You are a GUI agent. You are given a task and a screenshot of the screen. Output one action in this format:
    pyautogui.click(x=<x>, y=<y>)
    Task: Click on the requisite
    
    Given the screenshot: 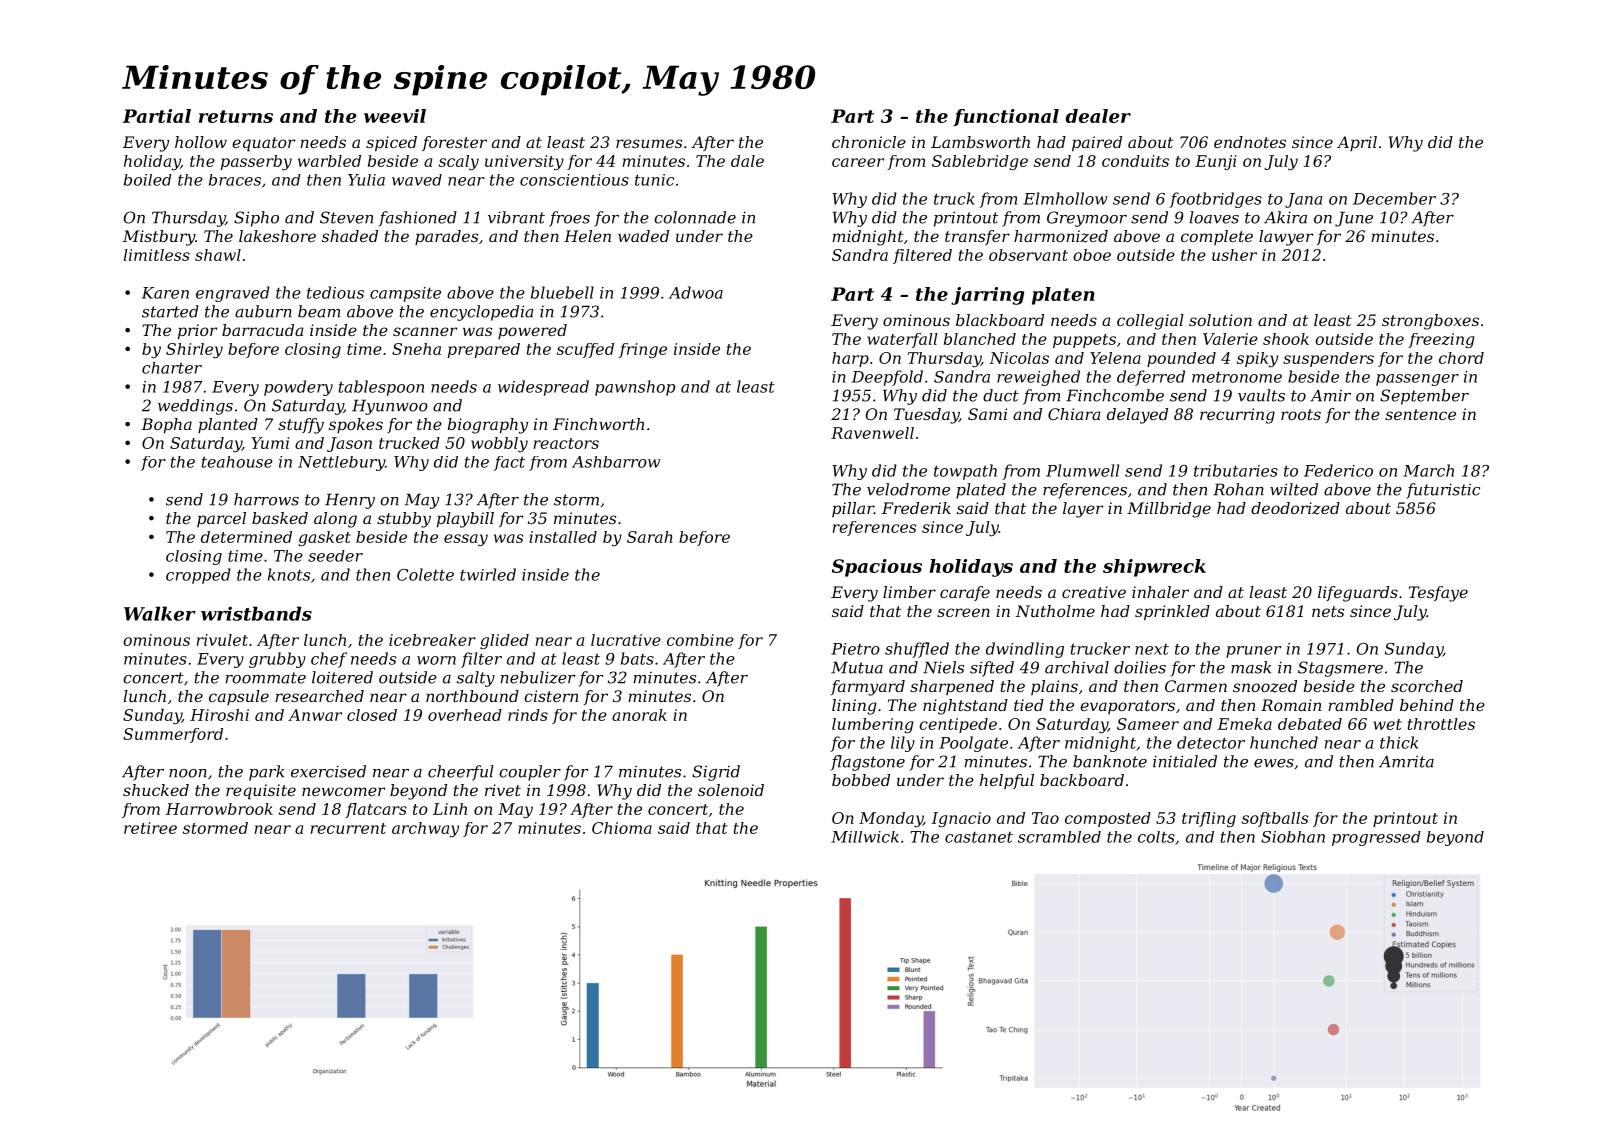 What is the action you would take?
    pyautogui.click(x=261, y=792)
